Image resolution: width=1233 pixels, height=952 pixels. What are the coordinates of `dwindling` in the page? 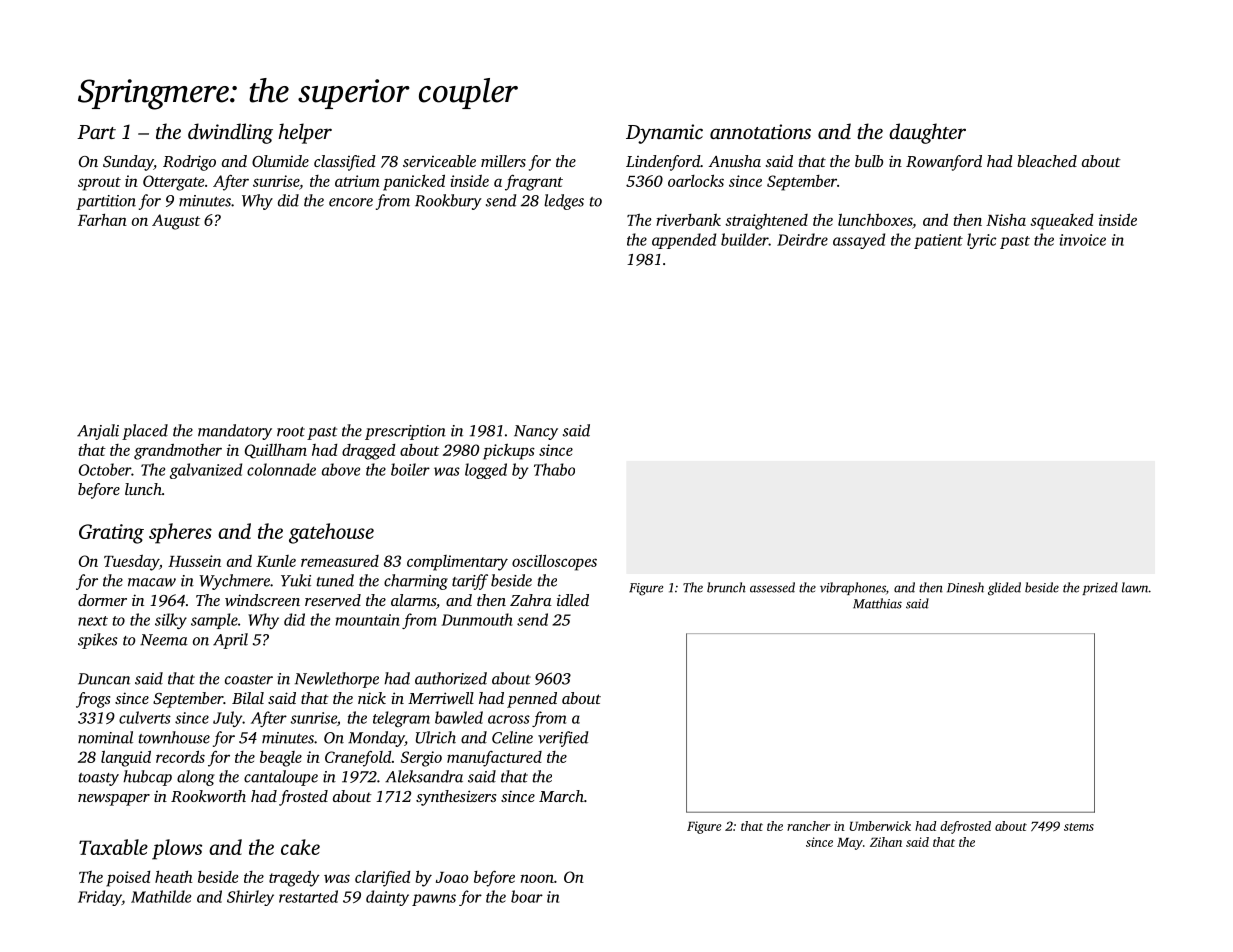 It's located at (230, 133).
